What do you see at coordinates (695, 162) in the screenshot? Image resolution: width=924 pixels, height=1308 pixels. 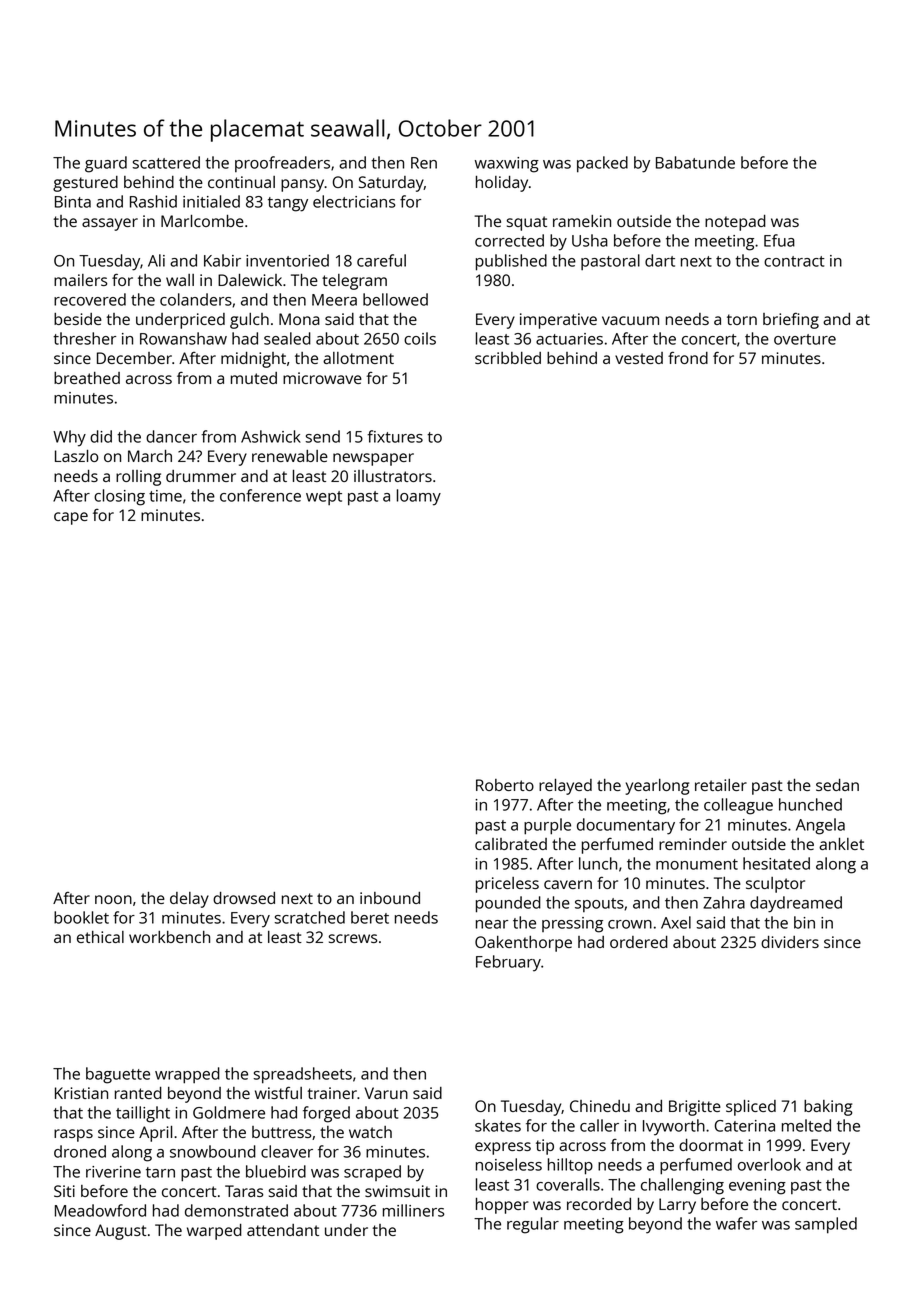 I see `Babatunde` at bounding box center [695, 162].
